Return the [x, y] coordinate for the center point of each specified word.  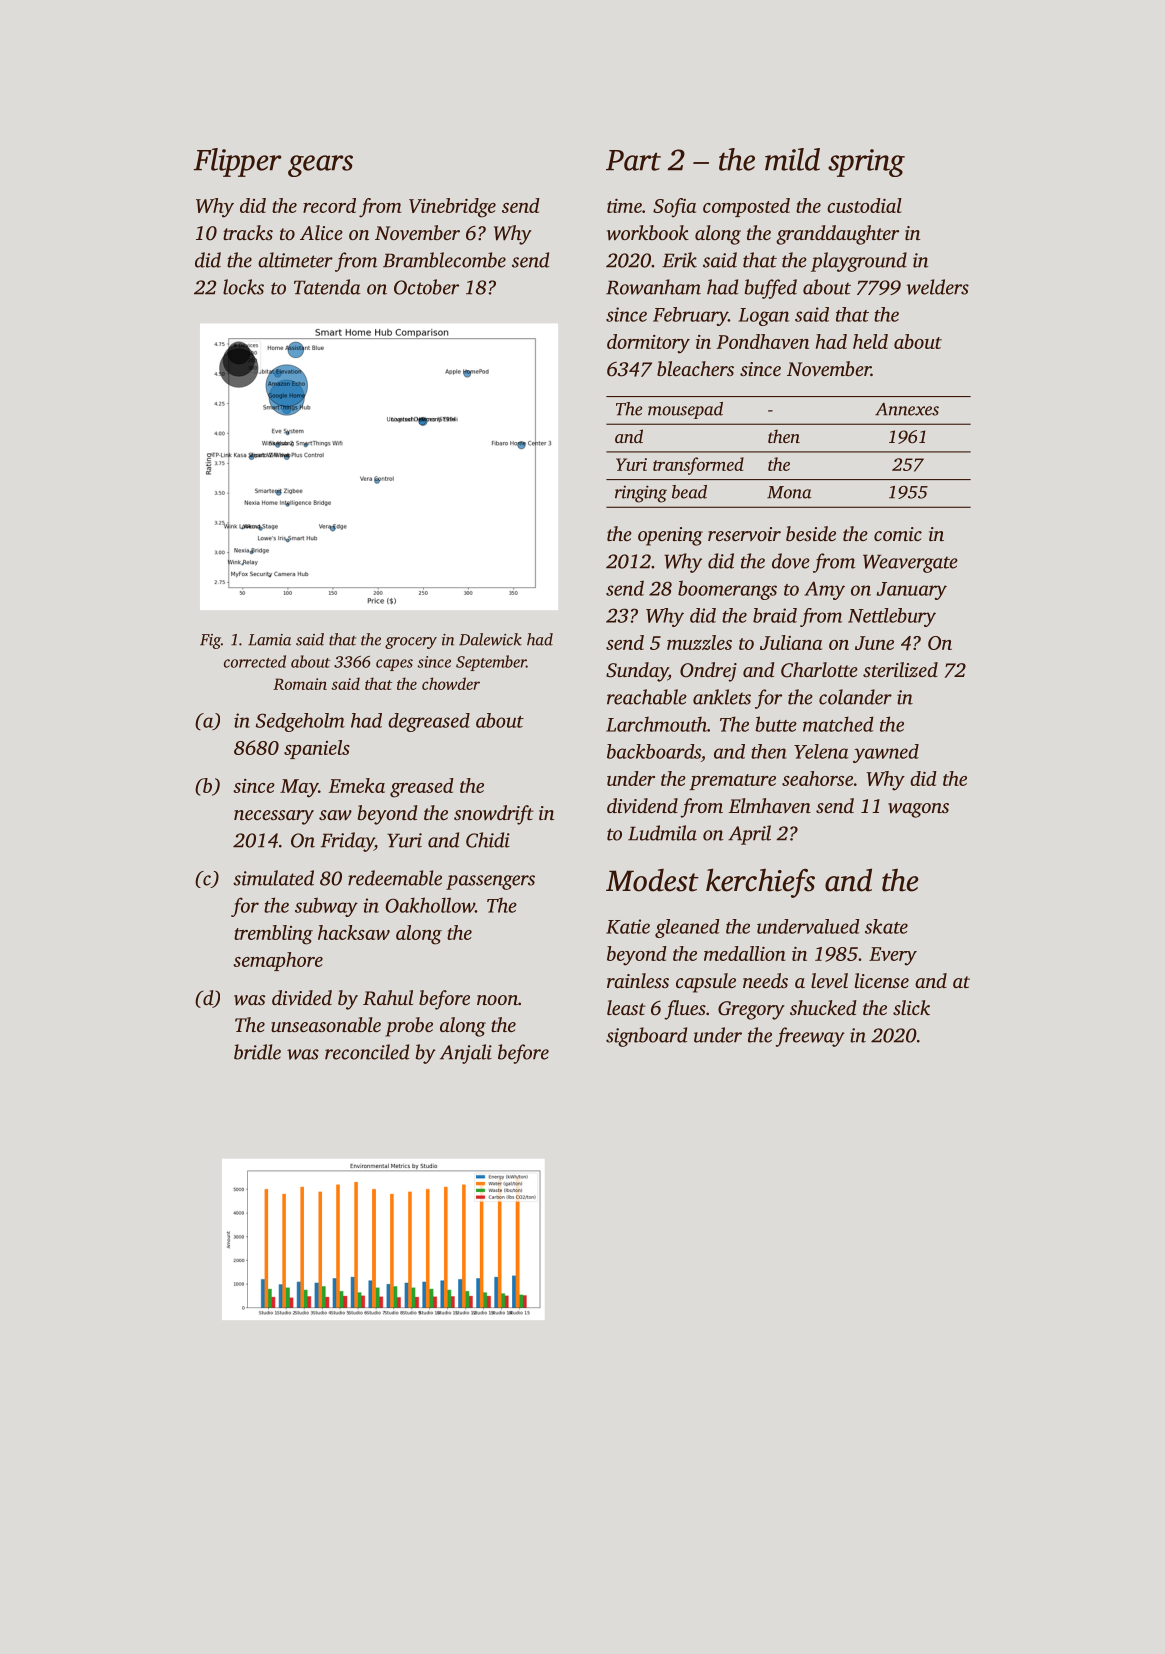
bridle [257, 1052]
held [870, 341]
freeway [810, 1037]
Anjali [466, 1054]
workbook [648, 232]
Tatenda [327, 287]
